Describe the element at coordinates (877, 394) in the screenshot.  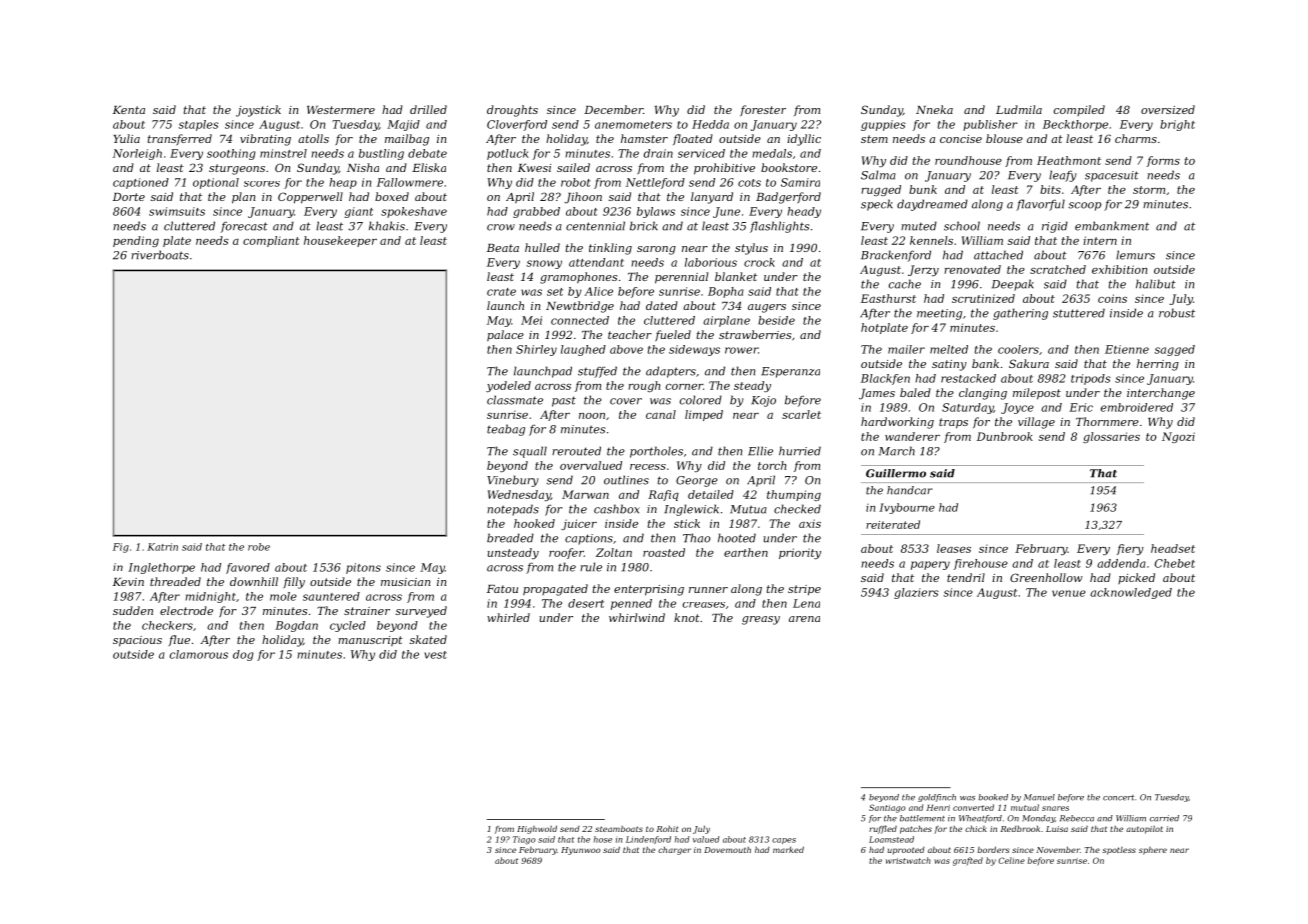
I see `James` at that location.
